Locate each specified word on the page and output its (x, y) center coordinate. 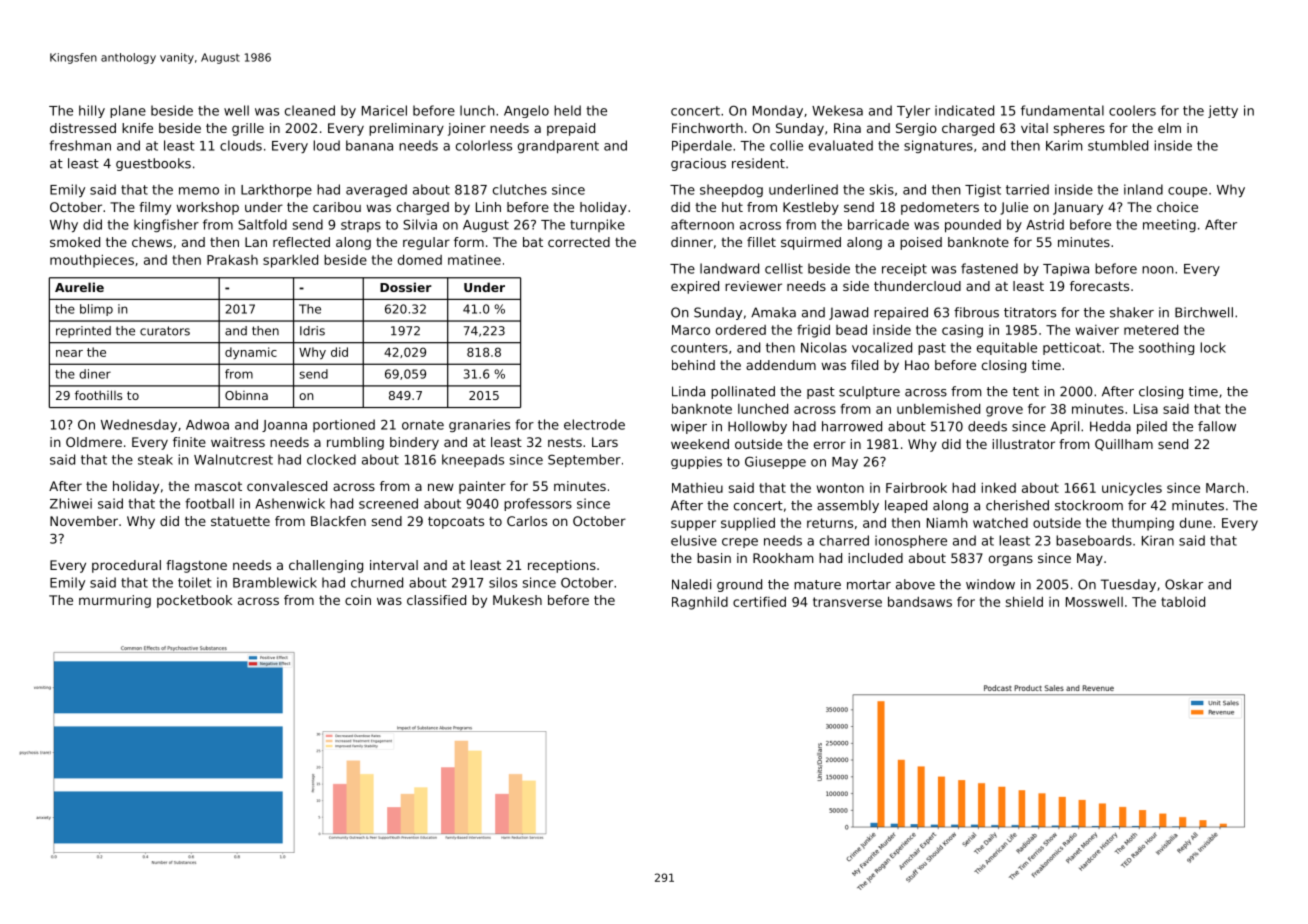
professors (538, 504)
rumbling (355, 443)
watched (1000, 522)
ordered (741, 330)
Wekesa (837, 110)
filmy (155, 208)
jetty (1223, 111)
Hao (917, 365)
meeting (1169, 225)
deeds (987, 426)
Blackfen (338, 521)
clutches (520, 189)
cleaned (310, 110)
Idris (312, 331)
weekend (700, 444)
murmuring (115, 601)
